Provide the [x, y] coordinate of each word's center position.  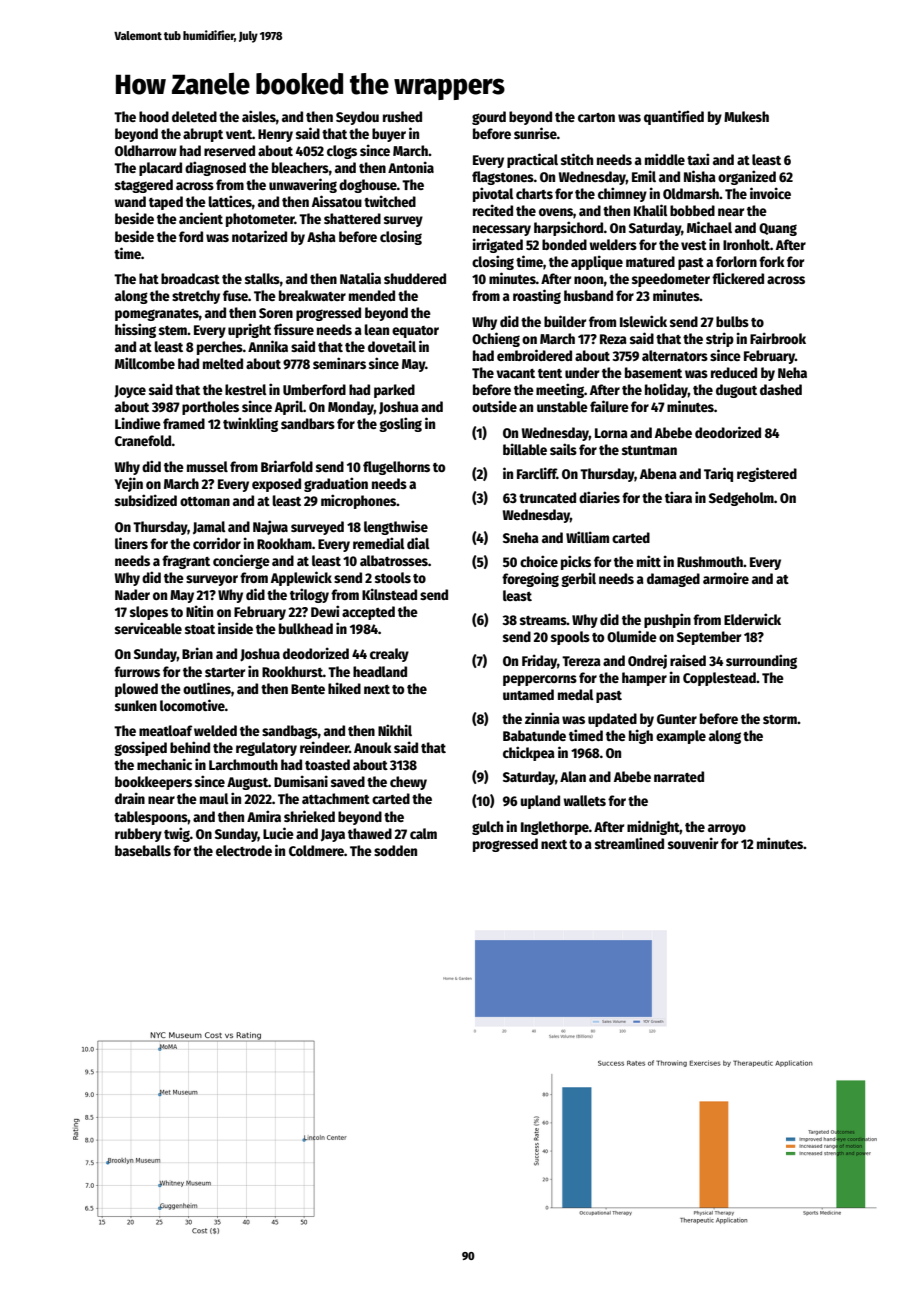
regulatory [266, 749]
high [641, 736]
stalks [262, 278]
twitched [390, 201]
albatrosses [394, 560]
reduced [734, 372]
